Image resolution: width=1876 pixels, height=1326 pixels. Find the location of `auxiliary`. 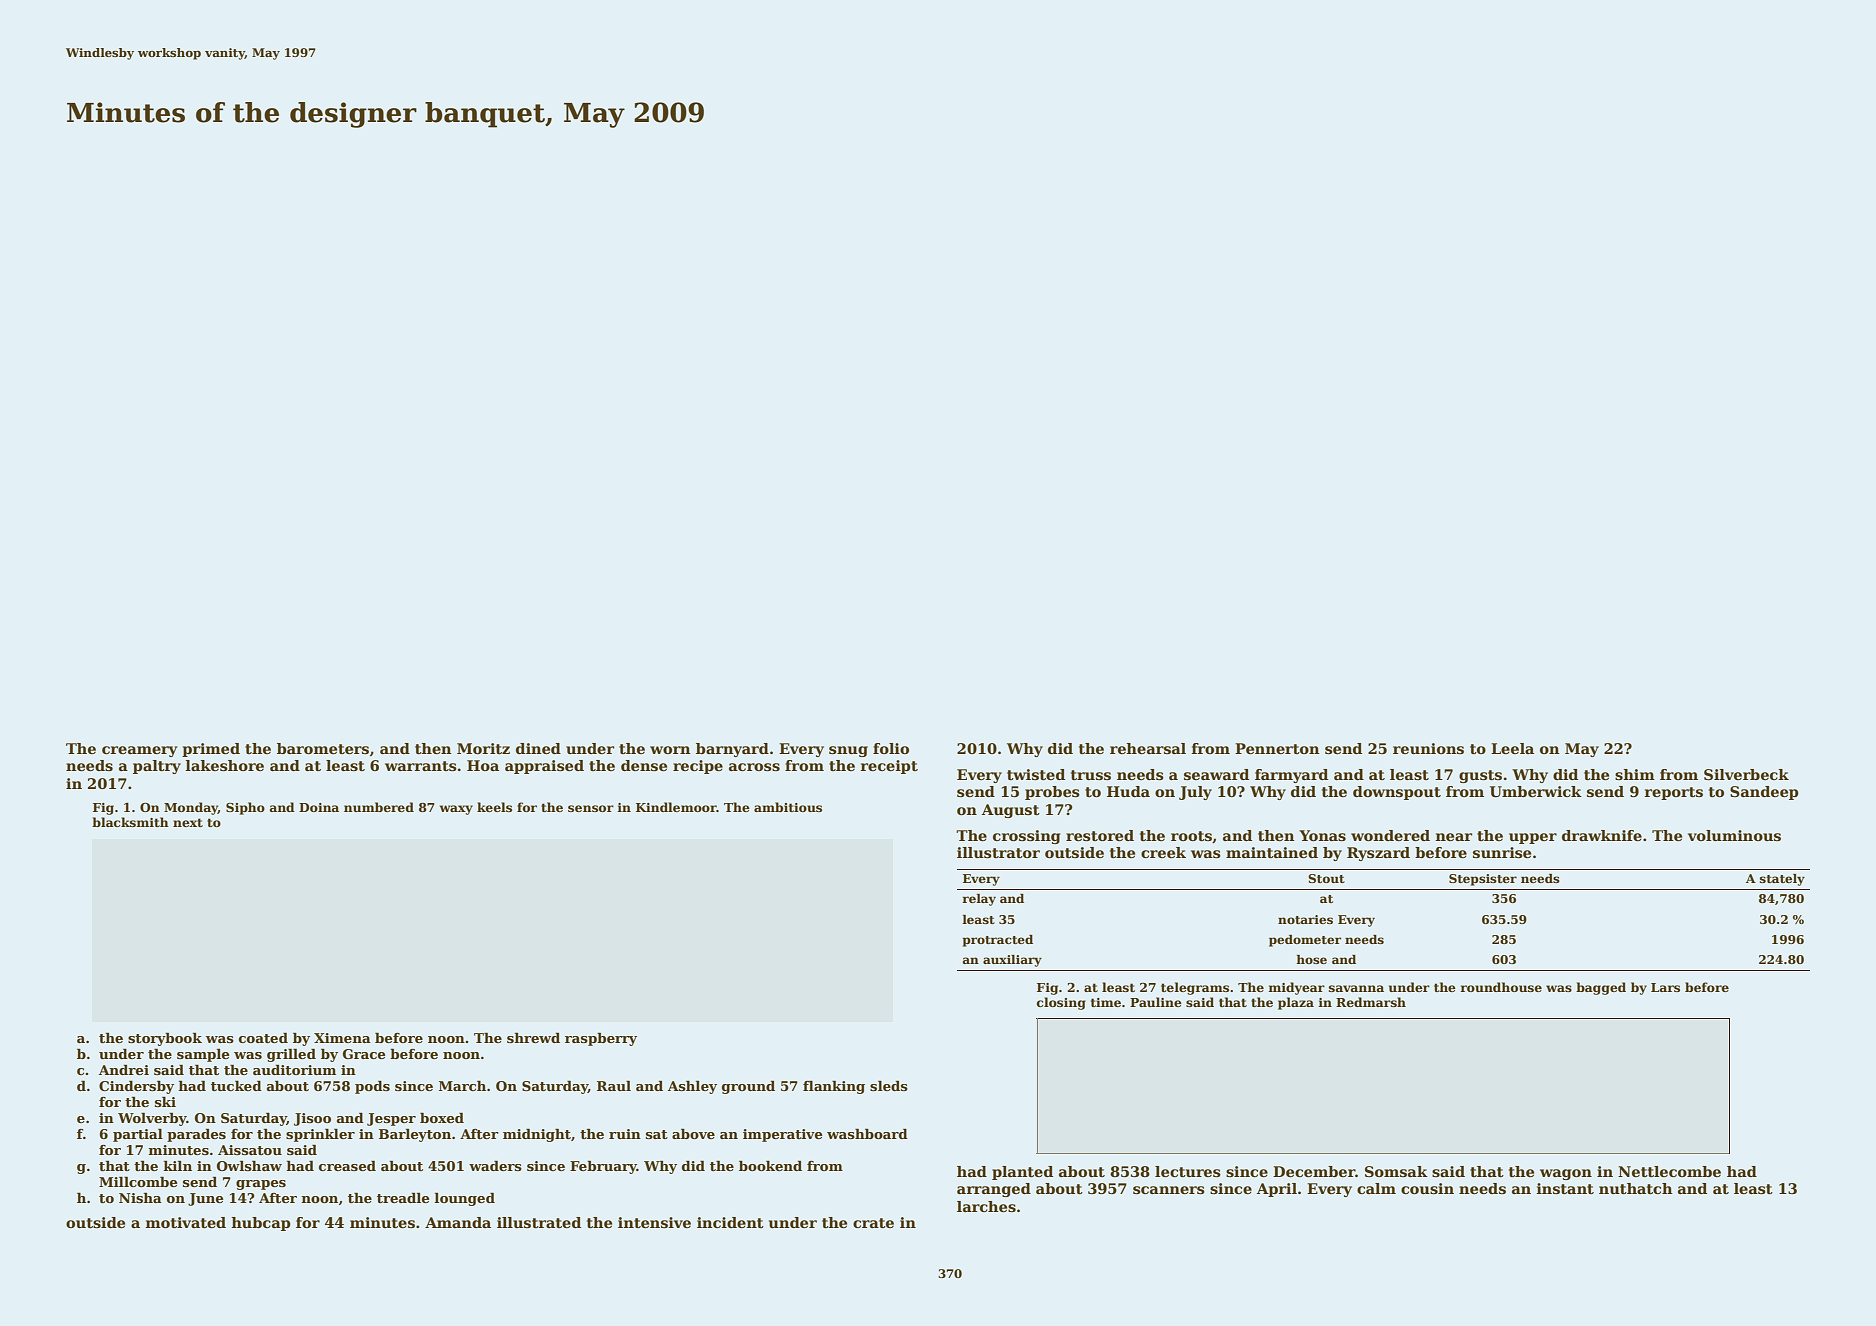

auxiliary is located at coordinates (1012, 961).
